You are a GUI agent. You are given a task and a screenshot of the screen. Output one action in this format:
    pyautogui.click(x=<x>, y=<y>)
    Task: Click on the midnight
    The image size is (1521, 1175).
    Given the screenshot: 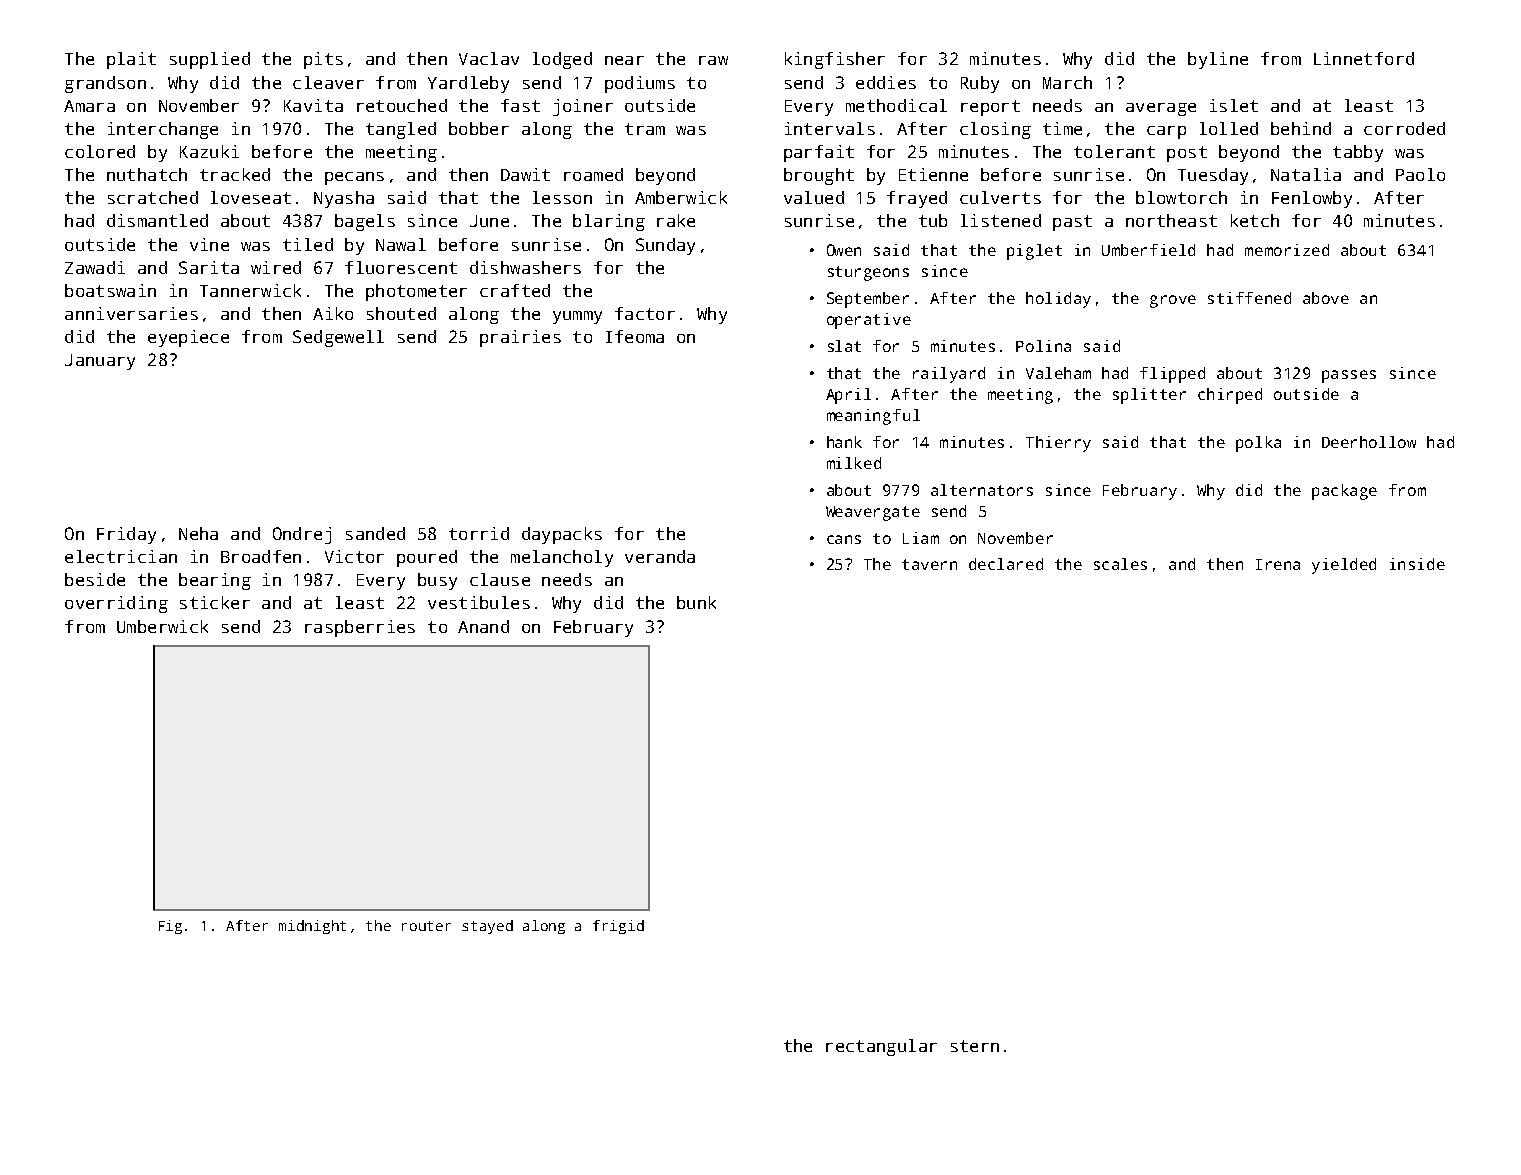 What is the action you would take?
    pyautogui.click(x=312, y=927)
